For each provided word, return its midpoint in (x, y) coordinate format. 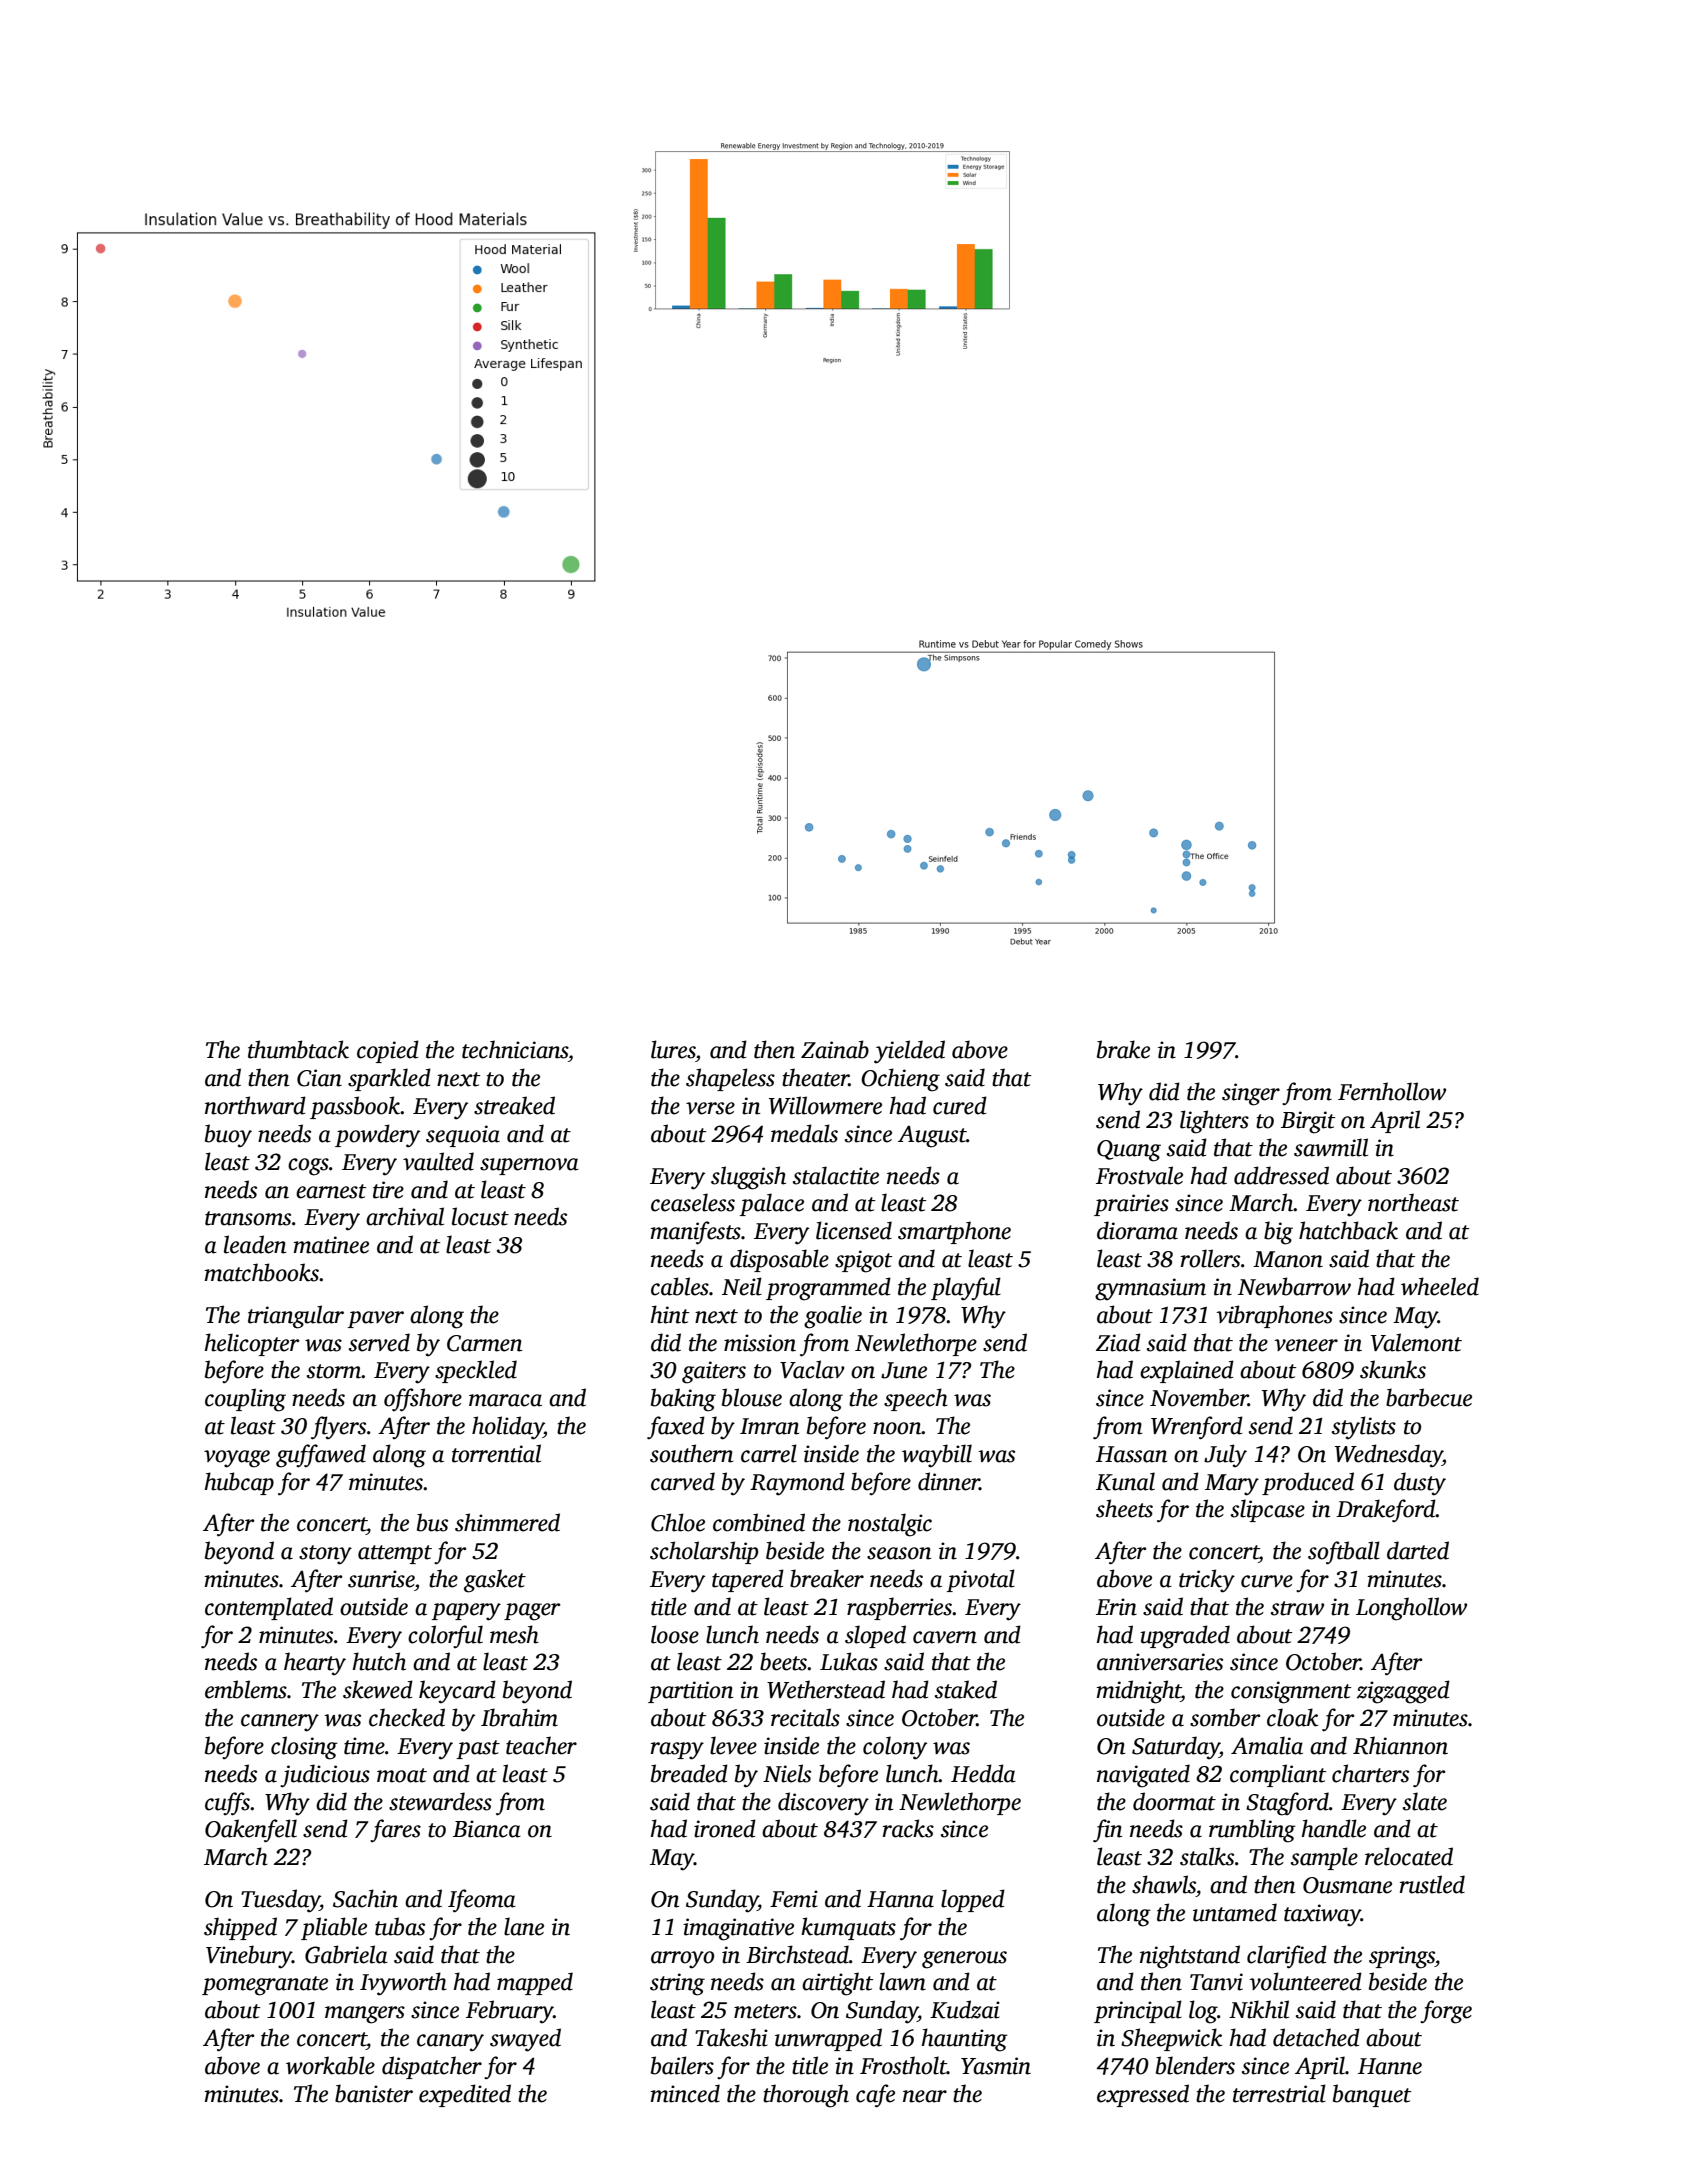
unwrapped (828, 2039)
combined (759, 1522)
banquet (1372, 2095)
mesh (514, 1634)
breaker (827, 1578)
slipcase (1268, 1510)
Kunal (1125, 1481)
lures (673, 1049)
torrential (496, 1453)
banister (374, 2093)
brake (1123, 1049)
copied (388, 1051)
